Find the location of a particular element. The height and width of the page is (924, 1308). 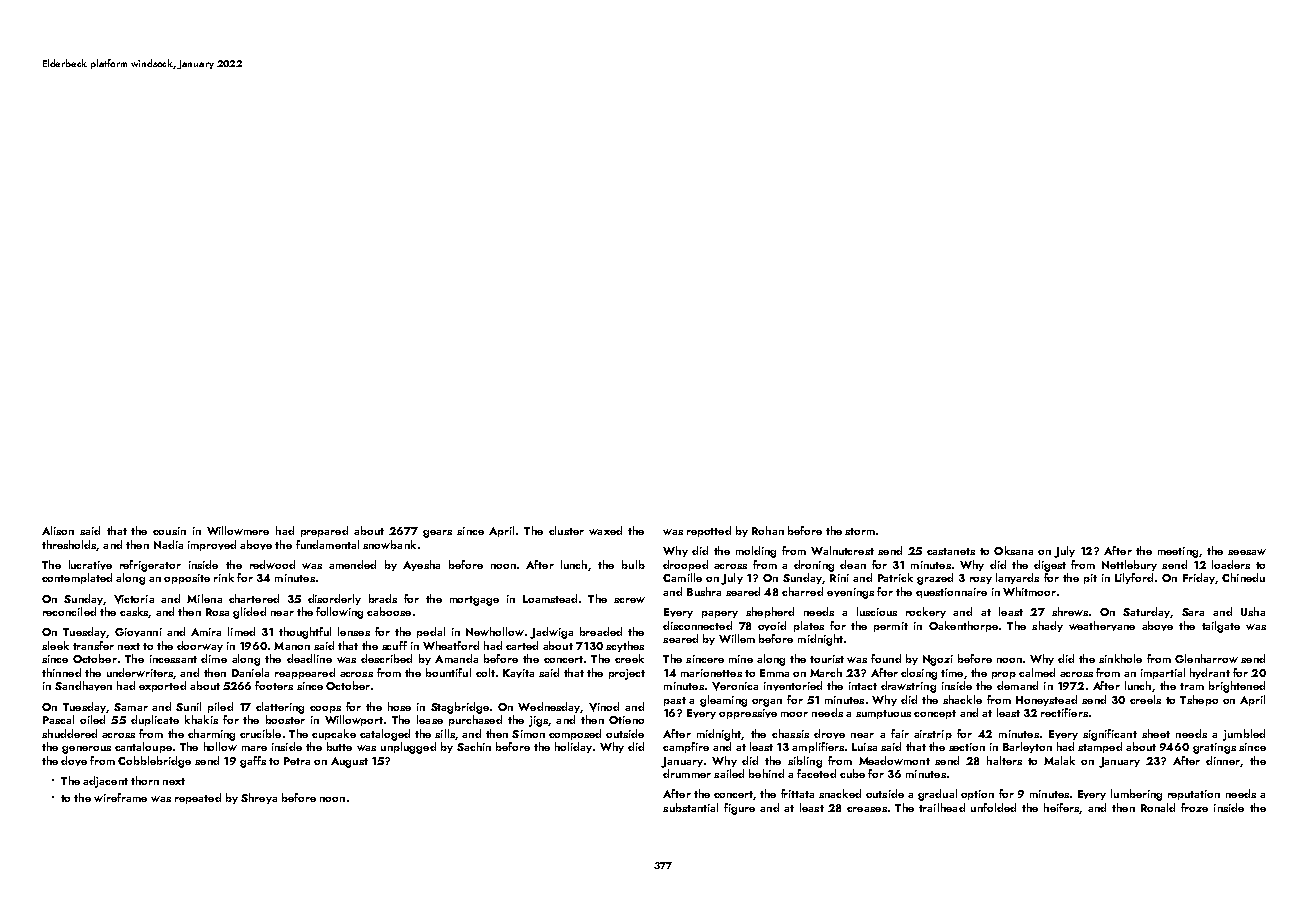

Oakenthorpe is located at coordinates (963, 626).
